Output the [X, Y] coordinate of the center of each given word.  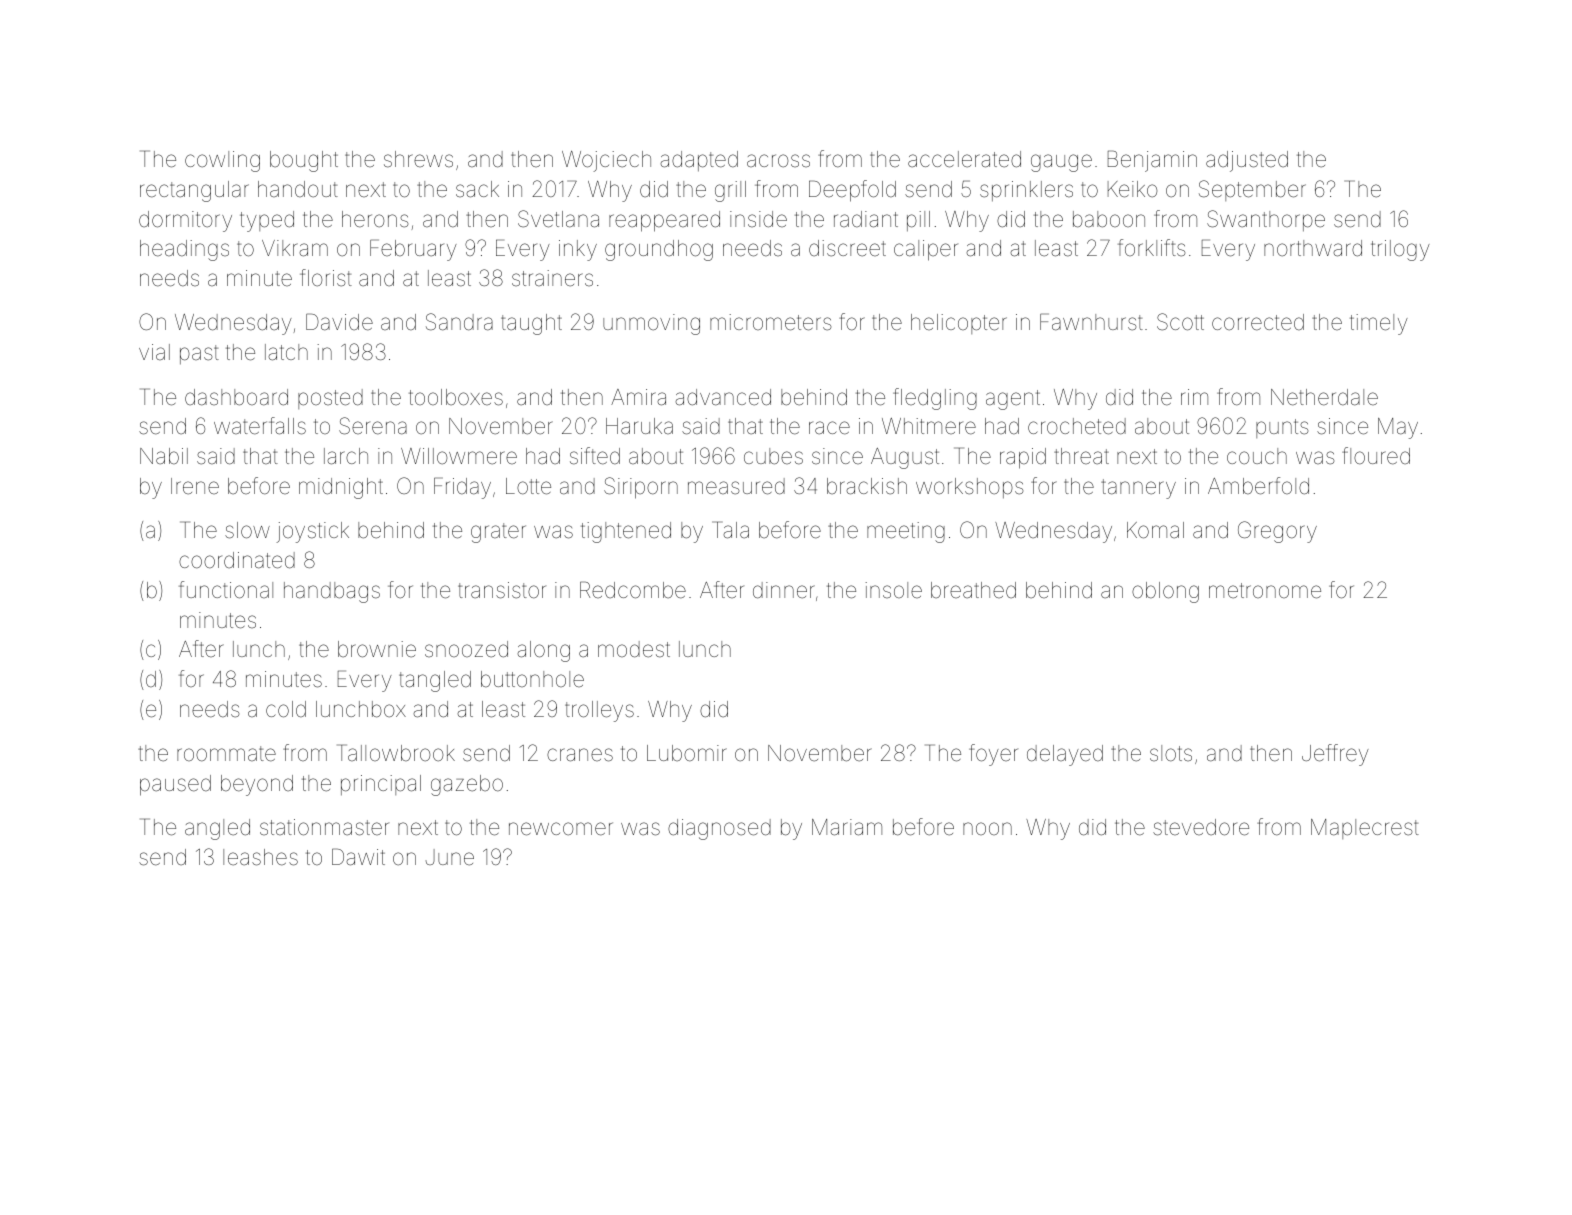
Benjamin [1152, 161]
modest [634, 649]
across [778, 160]
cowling [222, 161]
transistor [502, 590]
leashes [260, 857]
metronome [1265, 591]
